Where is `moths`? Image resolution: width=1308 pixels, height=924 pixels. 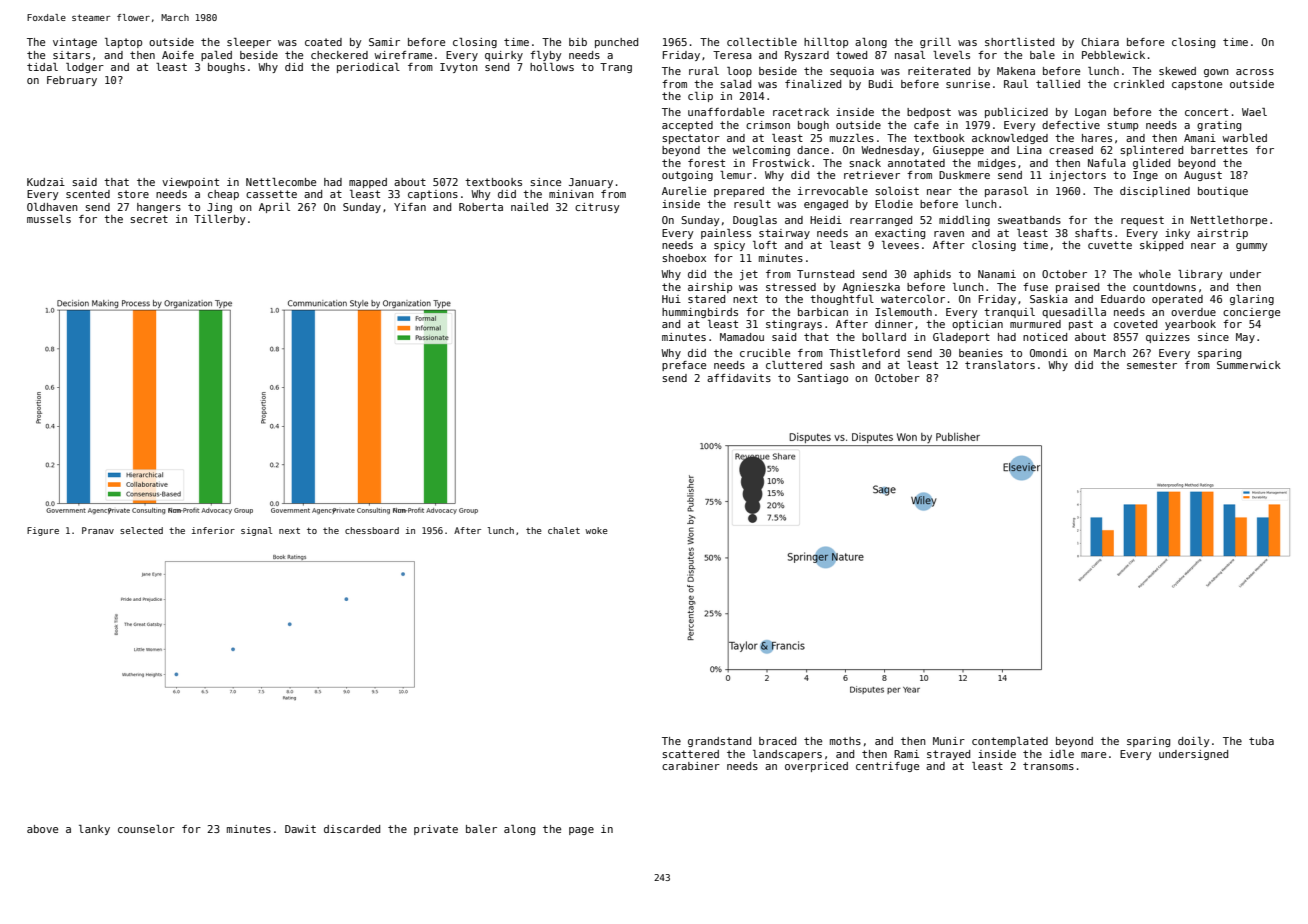 moths is located at coordinates (845, 741).
